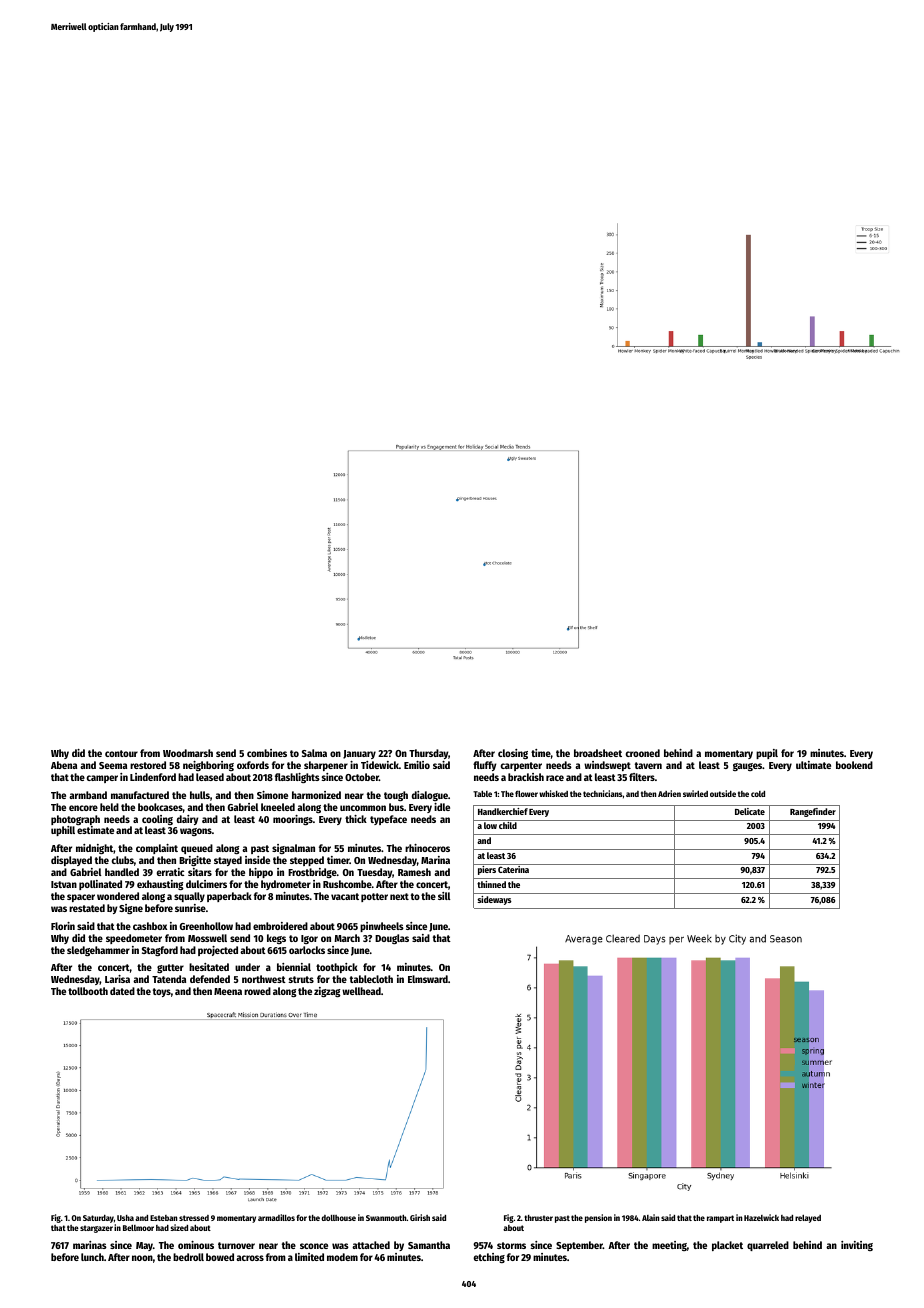 The image size is (924, 1308). Describe the element at coordinates (327, 992) in the image. I see `zigzag` at that location.
